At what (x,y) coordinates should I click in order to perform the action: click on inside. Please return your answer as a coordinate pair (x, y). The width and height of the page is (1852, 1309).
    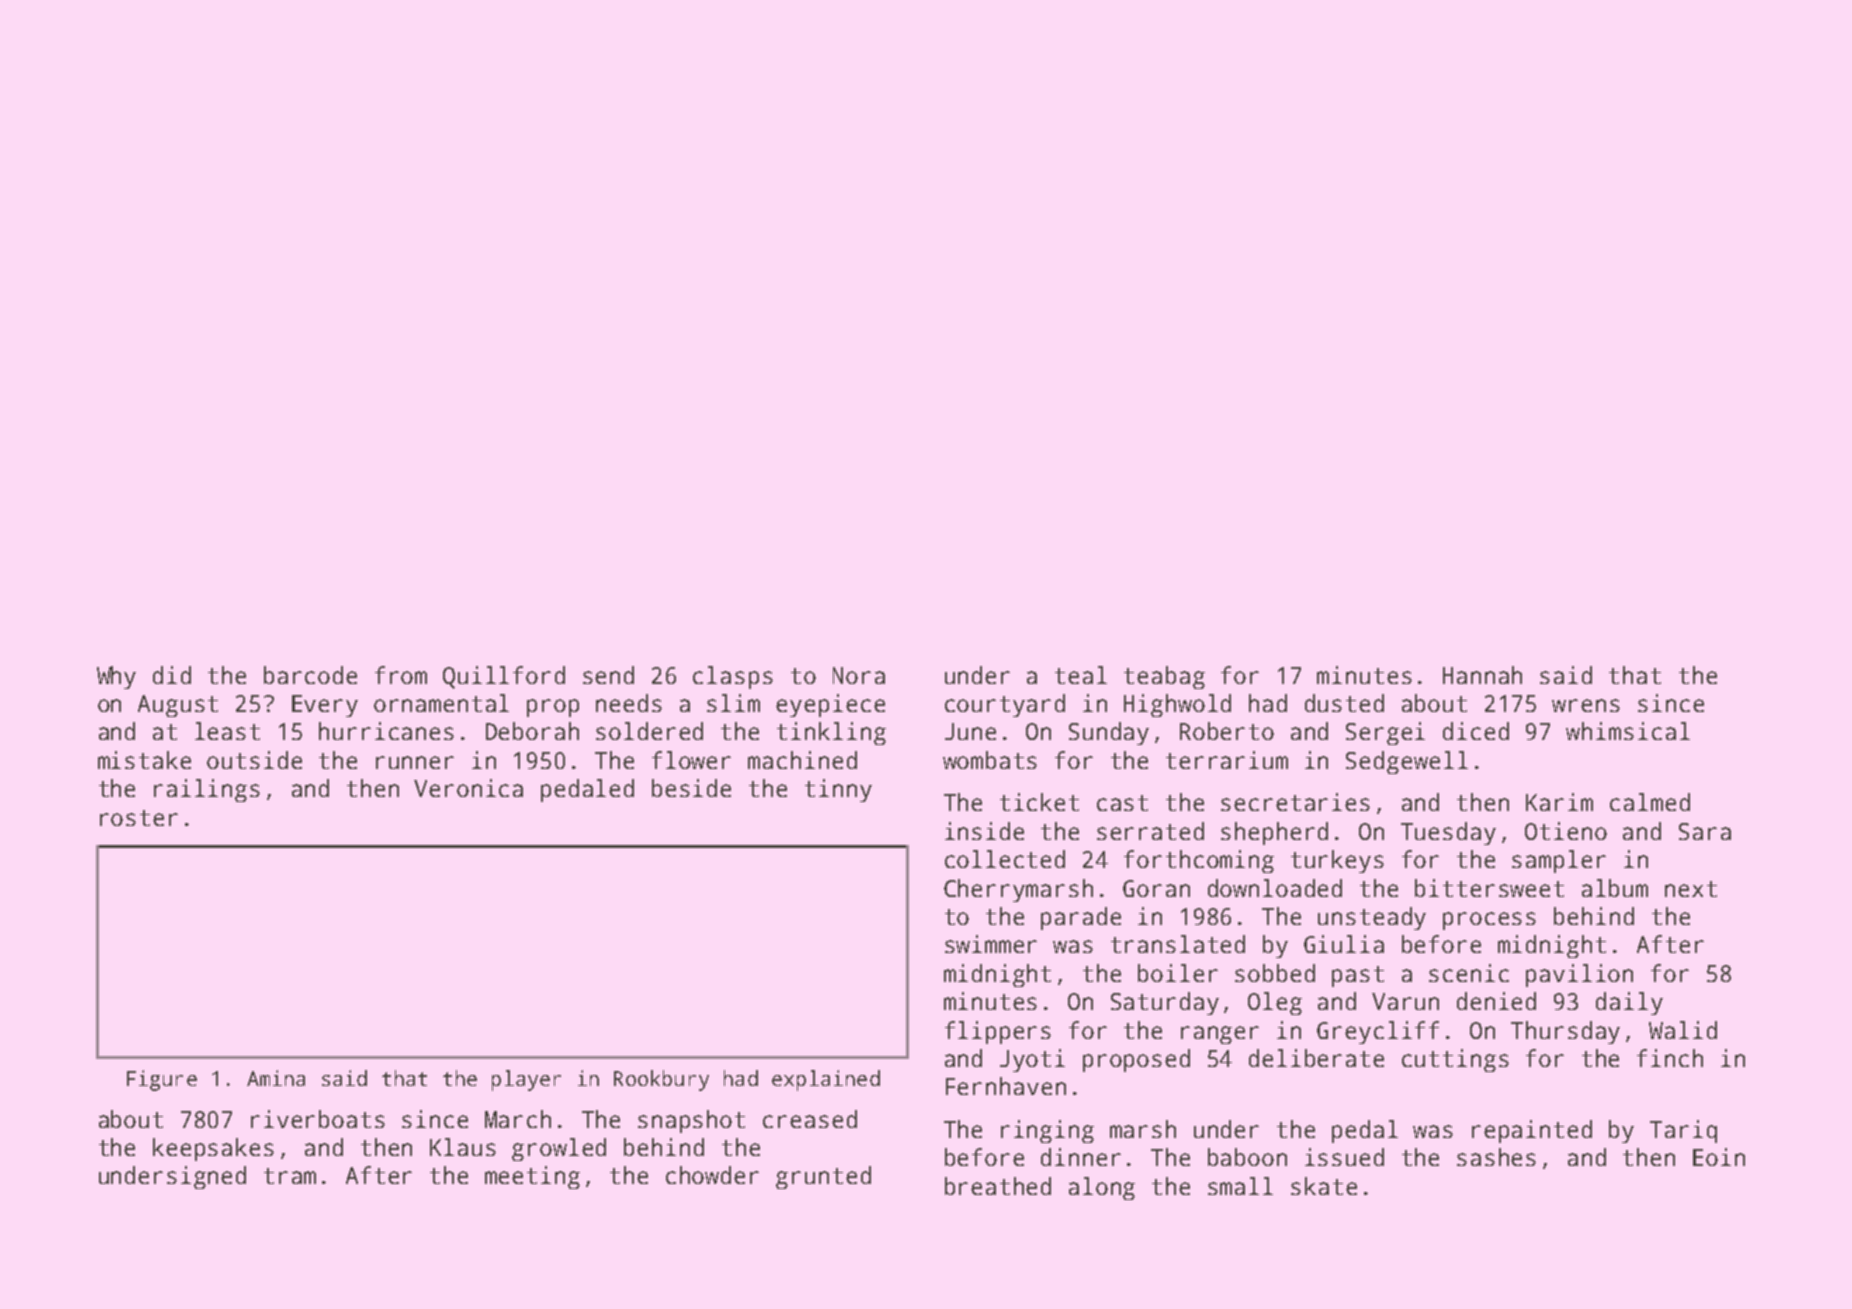
    Looking at the image, I should click on (984, 831).
